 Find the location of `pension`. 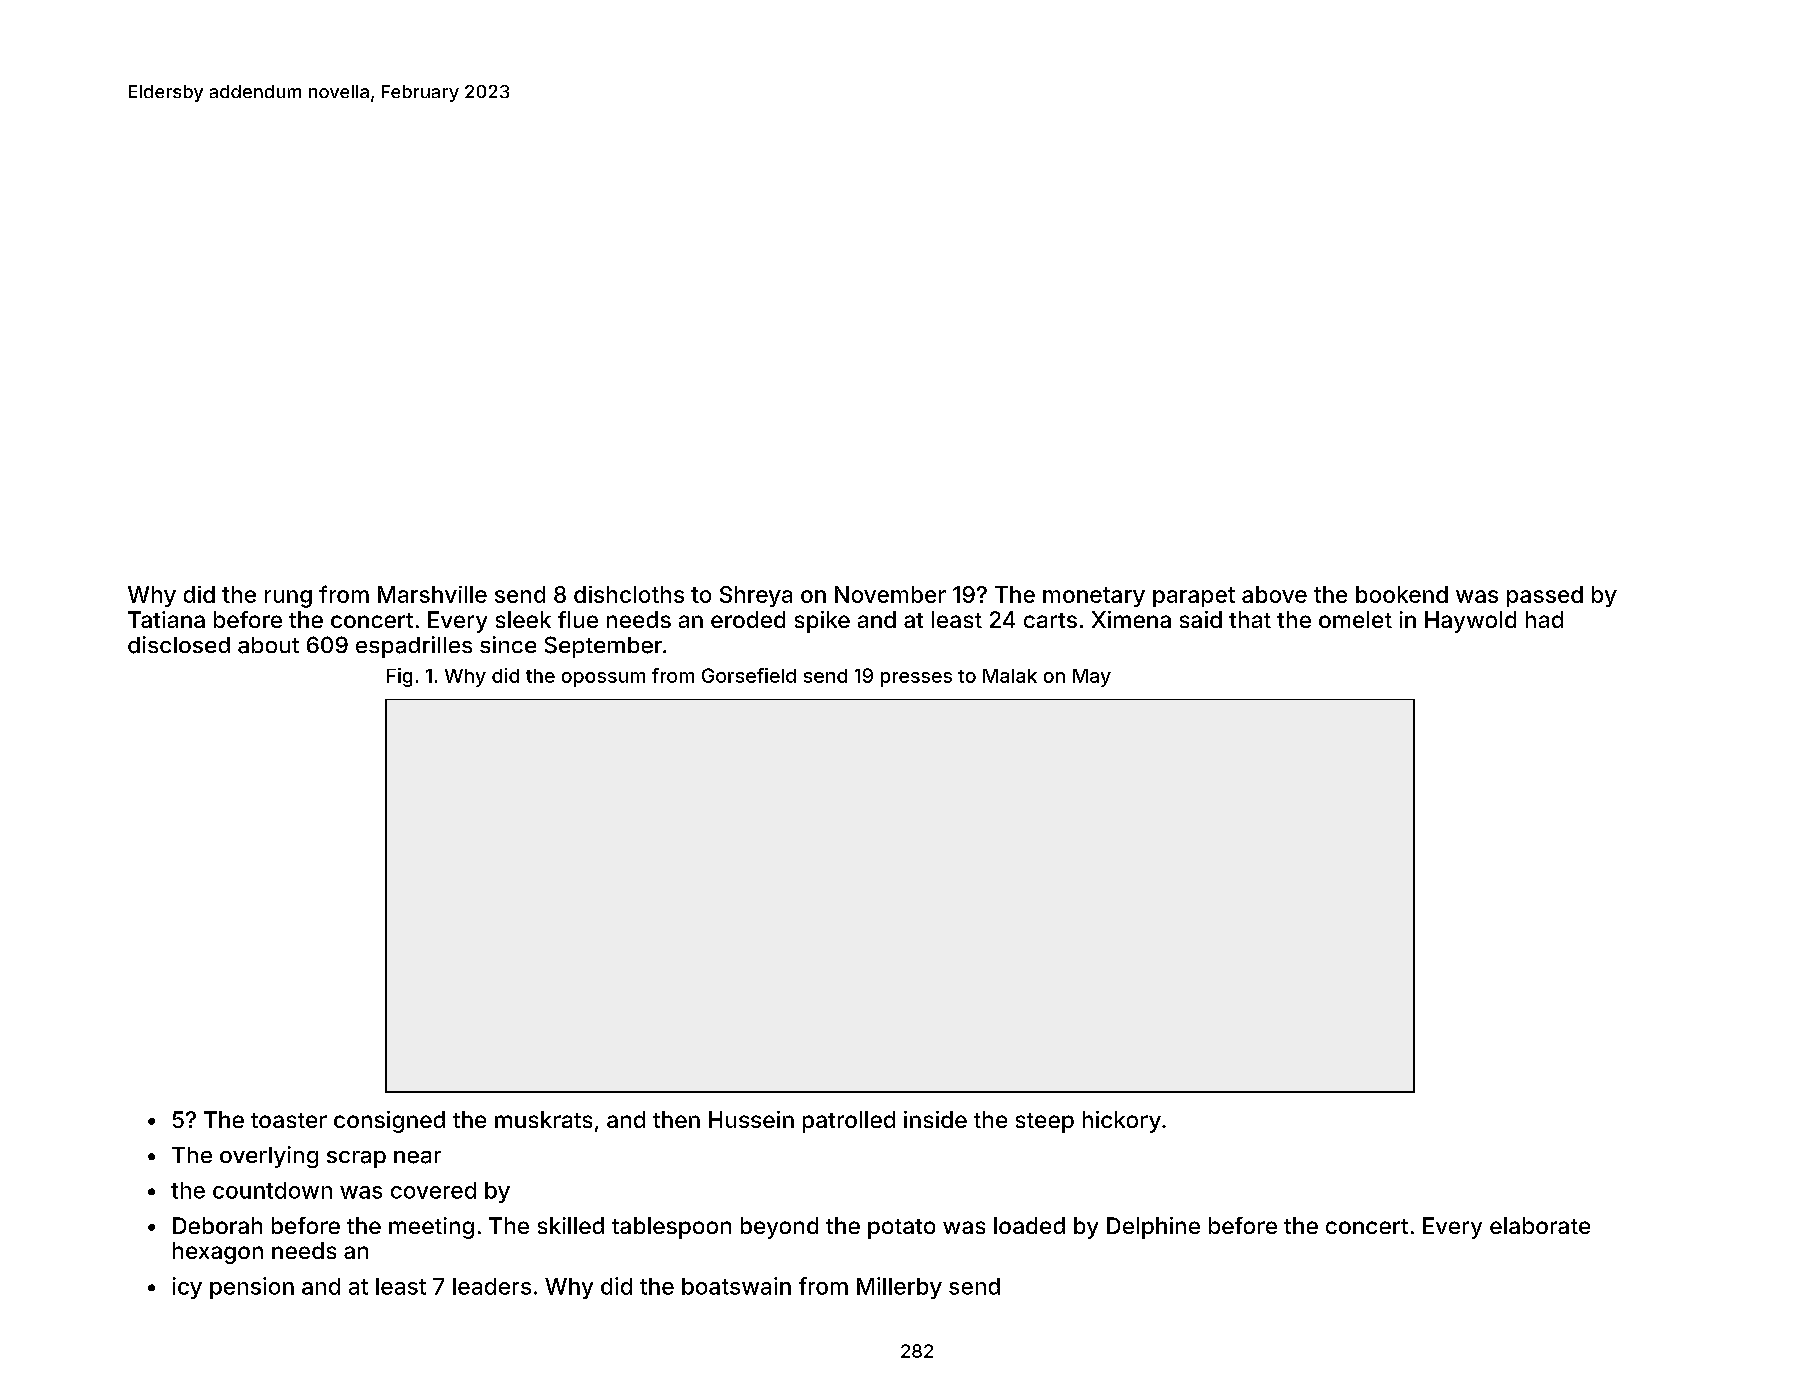

pension is located at coordinates (252, 1288).
